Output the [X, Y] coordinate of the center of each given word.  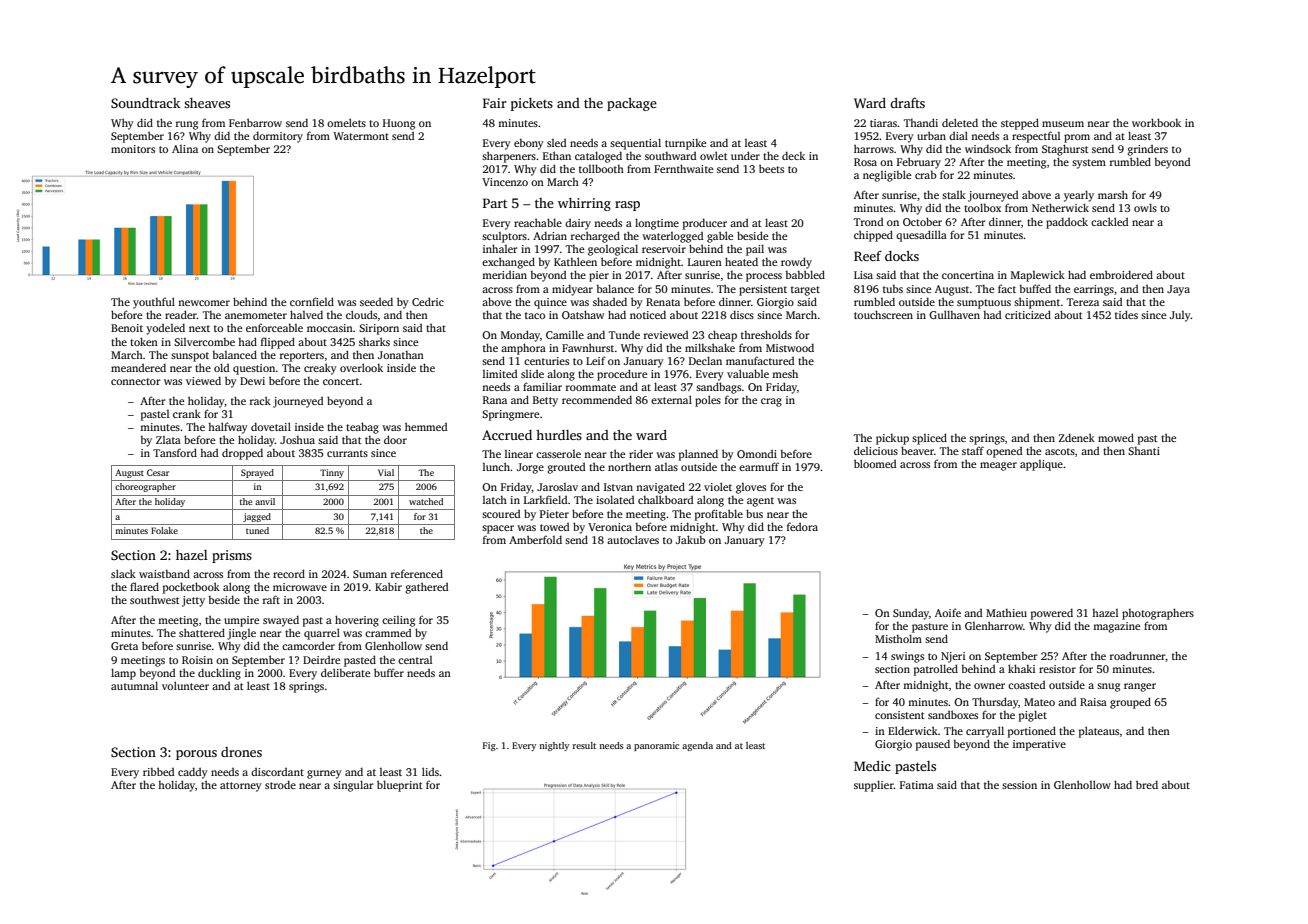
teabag [362, 428]
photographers [1158, 614]
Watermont [361, 136]
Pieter [554, 514]
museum [1063, 124]
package [632, 104]
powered [1052, 614]
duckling [219, 674]
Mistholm [898, 638]
